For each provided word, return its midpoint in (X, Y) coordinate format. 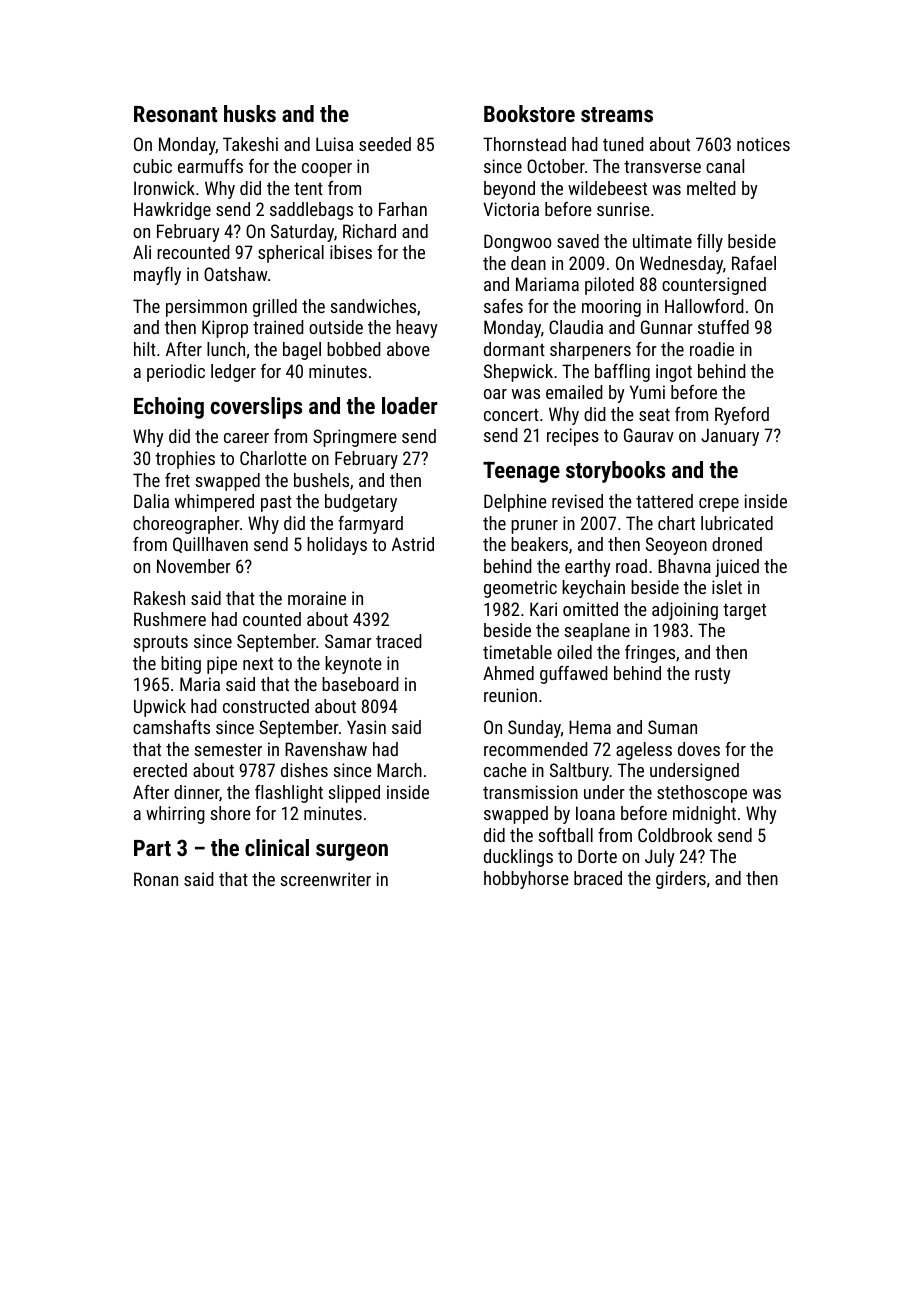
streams (617, 114)
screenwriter (325, 879)
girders (681, 880)
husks (250, 113)
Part (152, 848)
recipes (573, 437)
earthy (588, 568)
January (730, 437)
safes (503, 306)
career (246, 438)
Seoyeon (676, 546)
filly (710, 243)
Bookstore (529, 113)
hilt (145, 349)
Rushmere (170, 619)
